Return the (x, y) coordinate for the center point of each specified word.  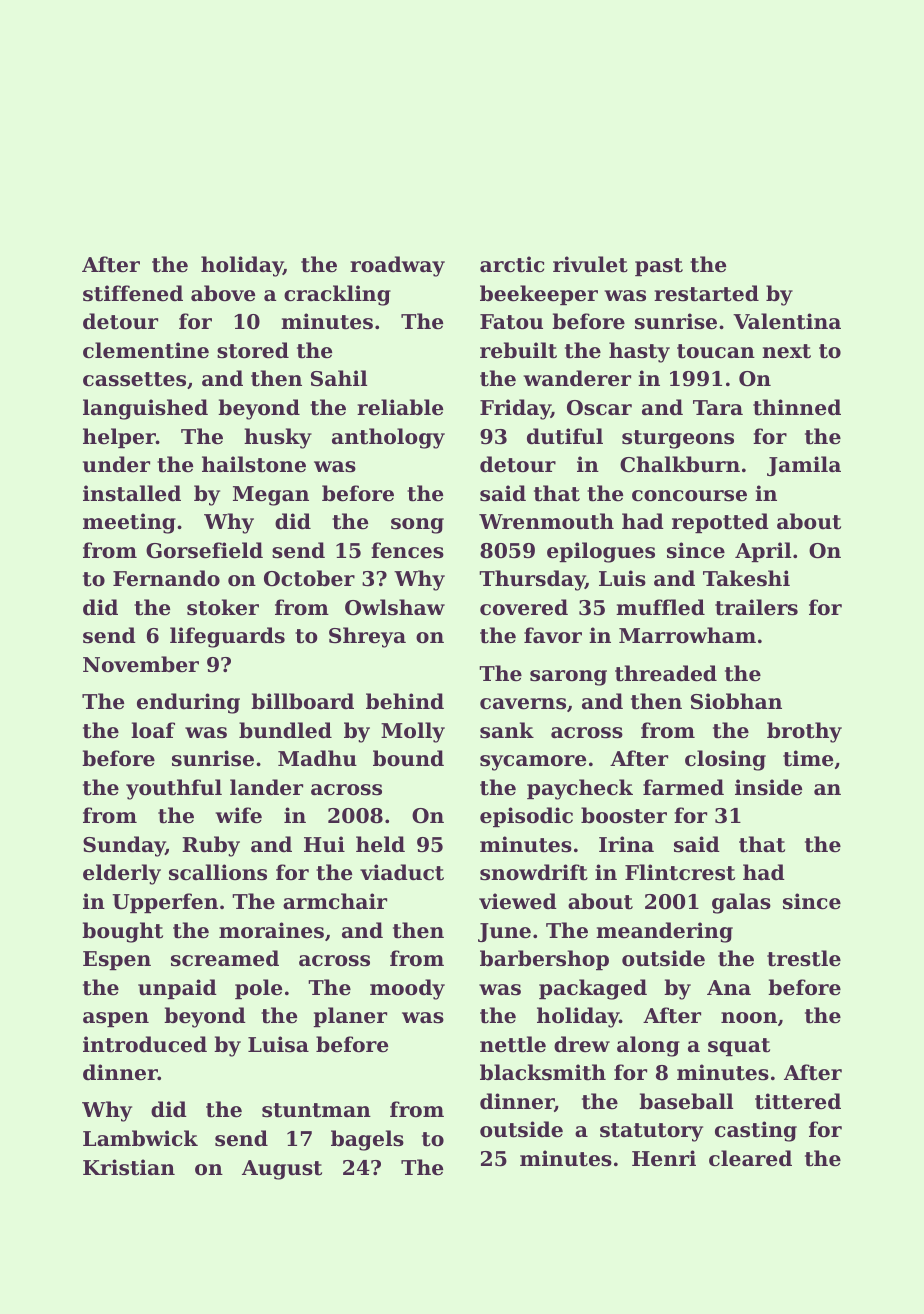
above (223, 293)
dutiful (565, 436)
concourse (689, 496)
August (282, 1170)
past (659, 267)
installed (132, 493)
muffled (660, 607)
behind (405, 701)
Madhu (317, 758)
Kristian (129, 1167)
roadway (397, 266)
